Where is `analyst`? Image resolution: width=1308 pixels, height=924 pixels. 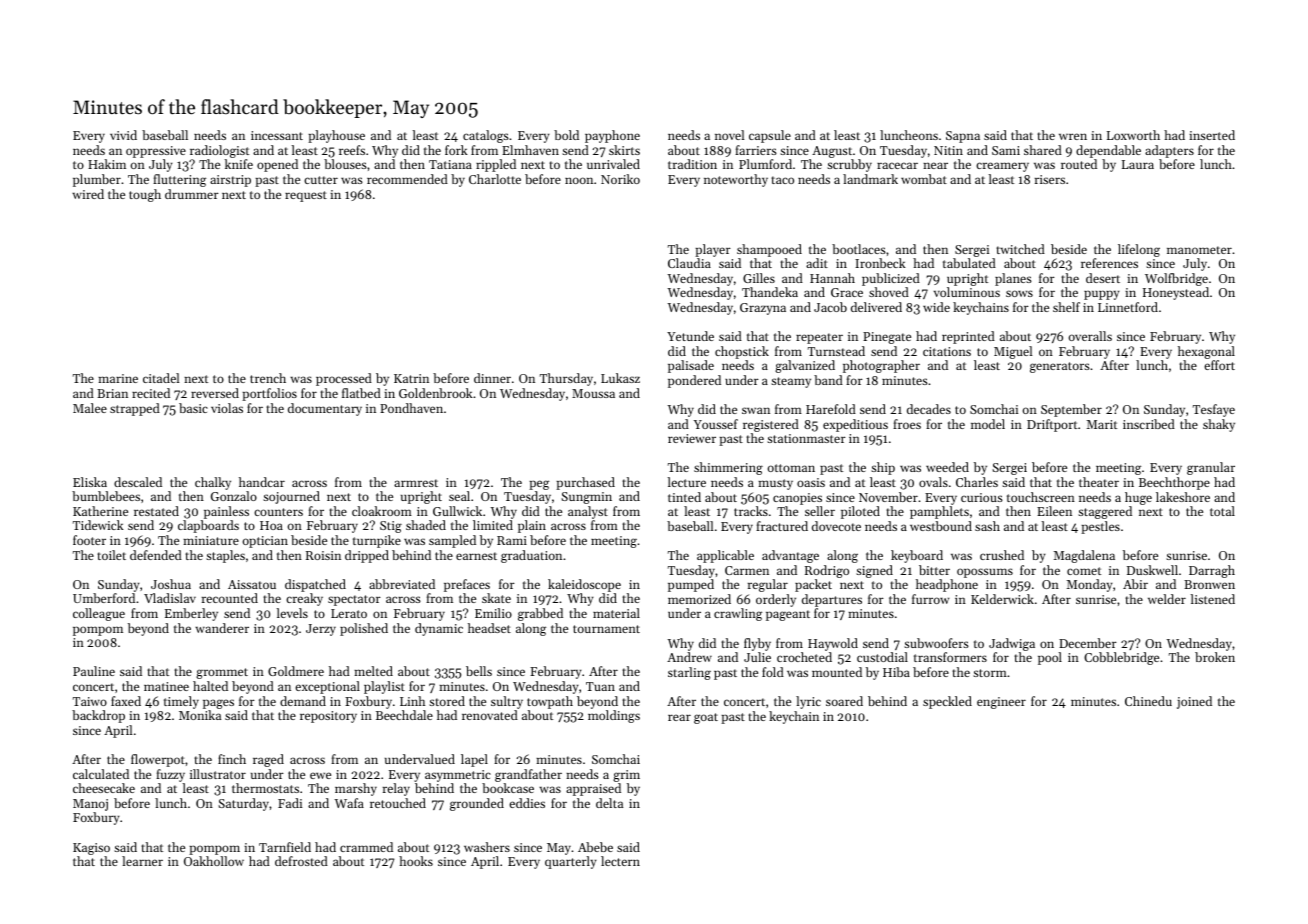
analyst is located at coordinates (588, 512).
